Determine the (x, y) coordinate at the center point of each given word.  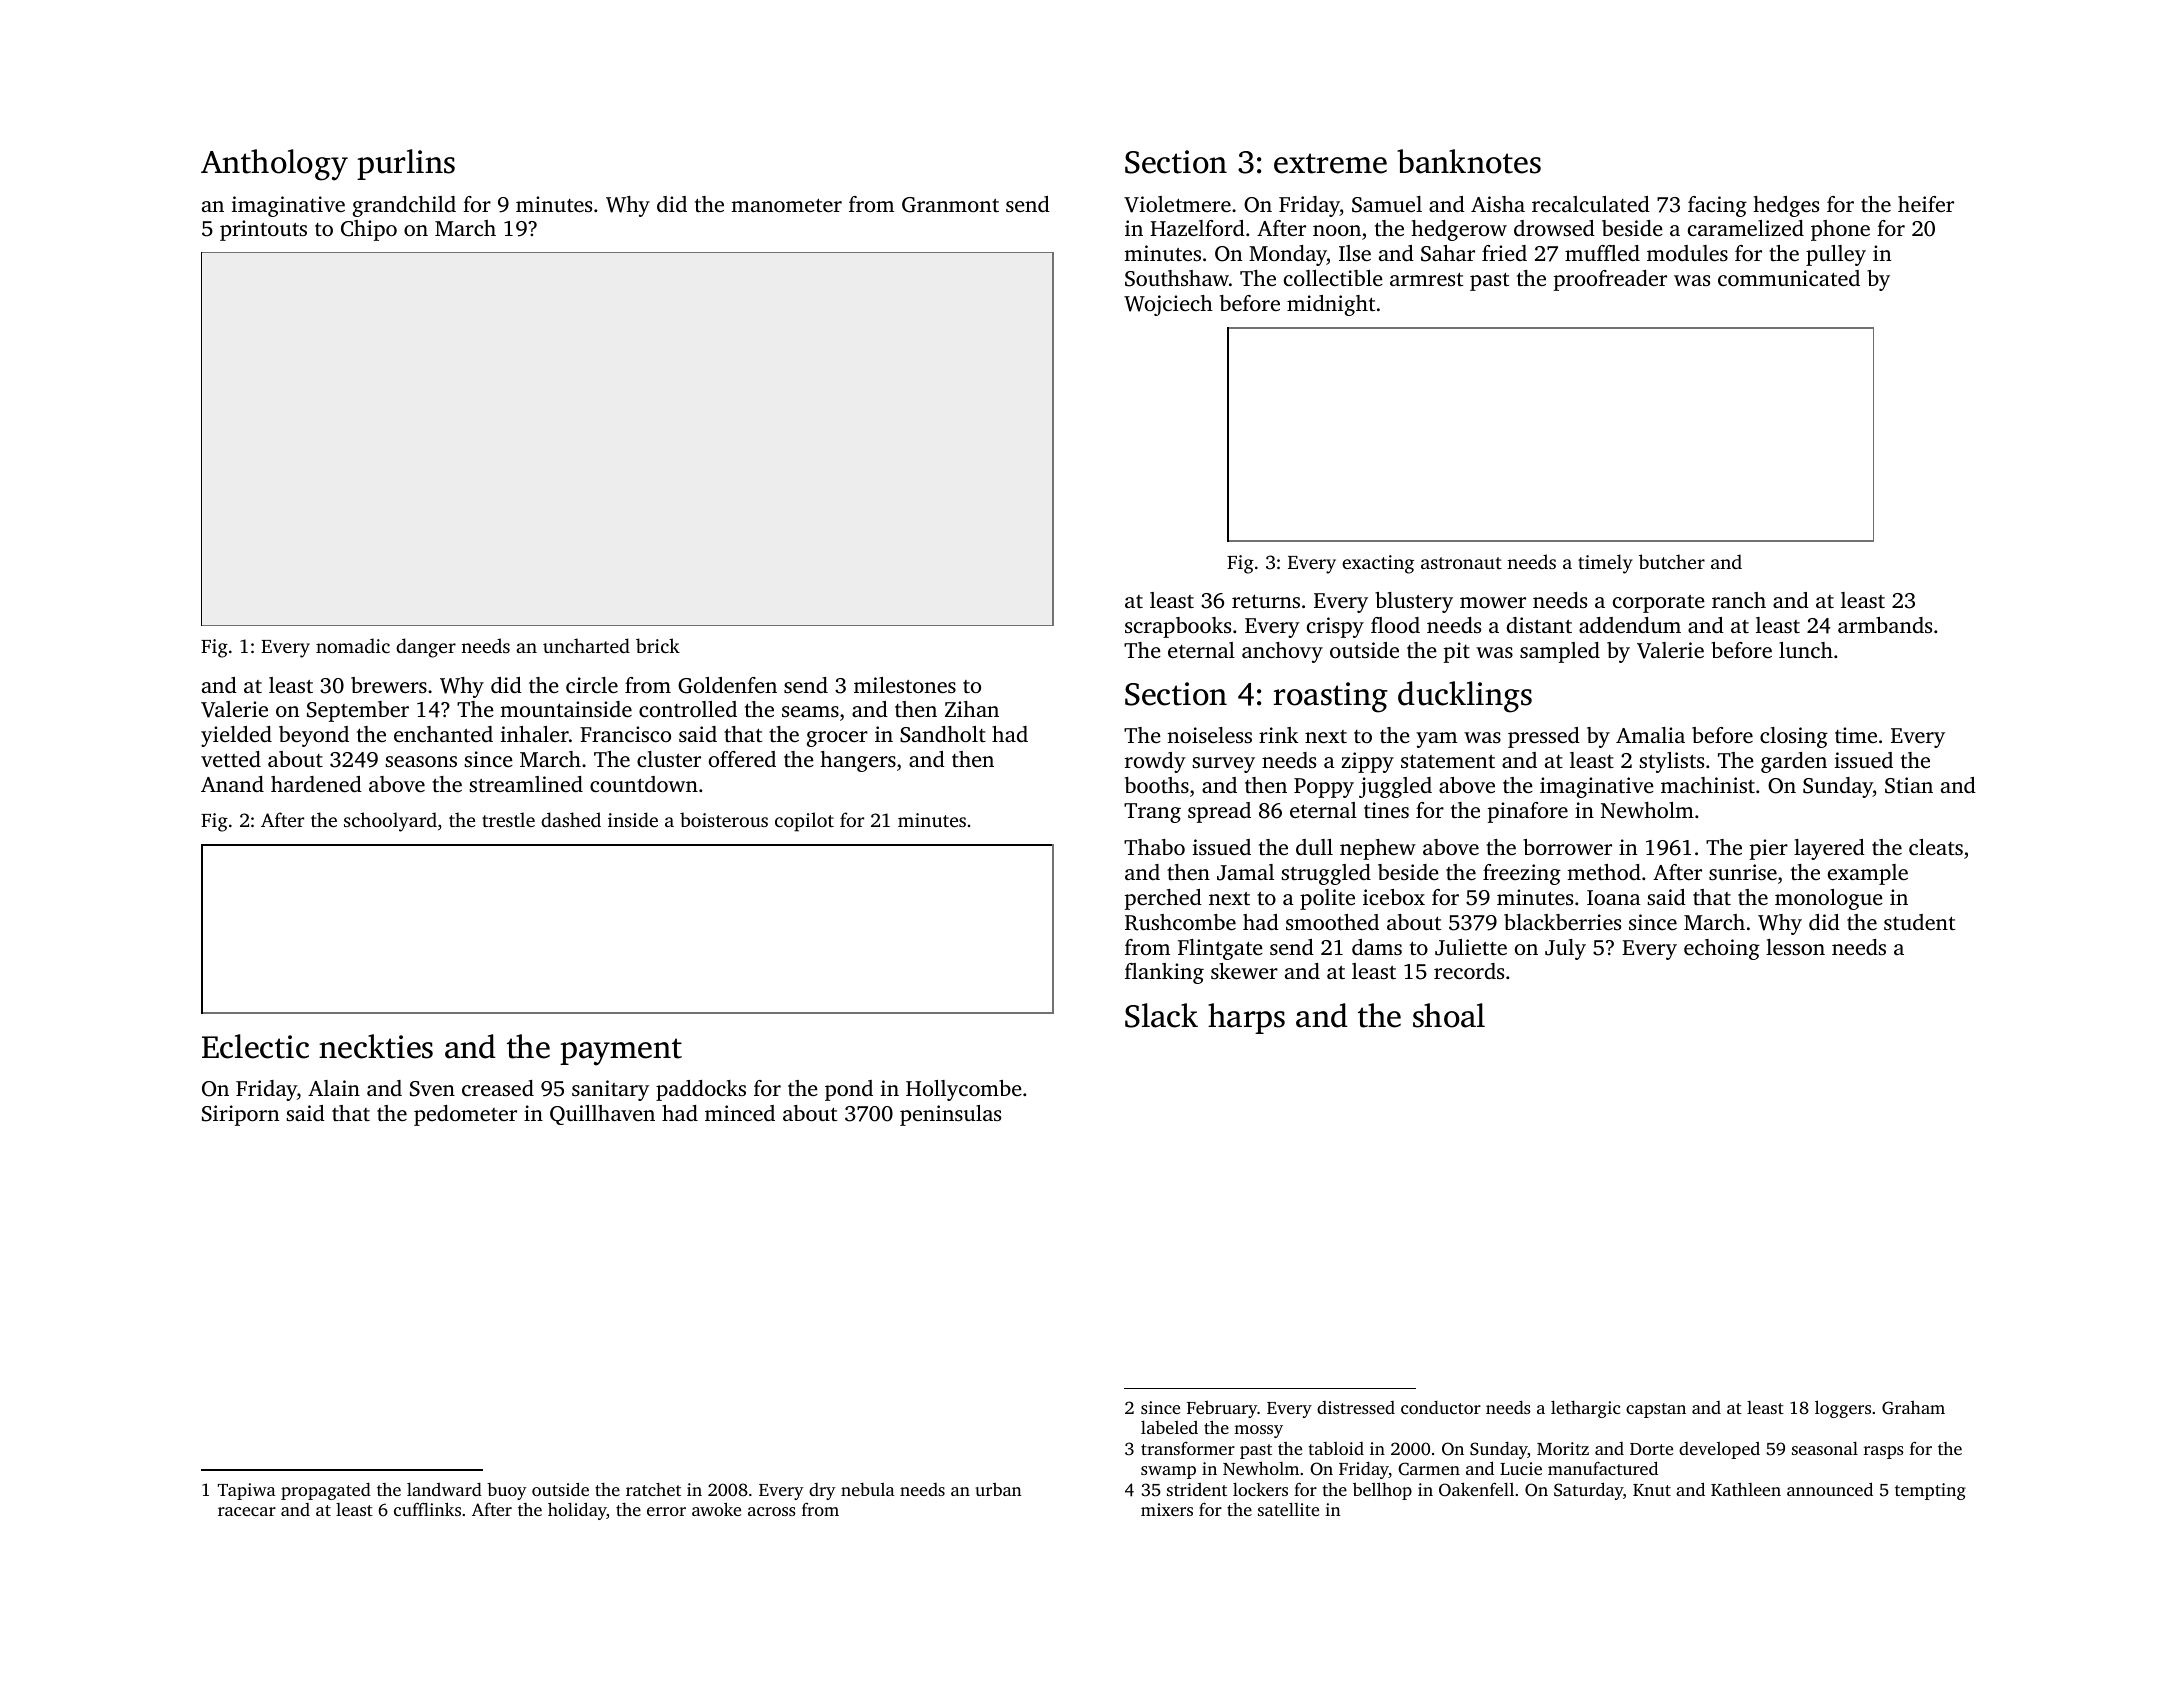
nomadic (353, 645)
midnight (1331, 305)
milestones (905, 685)
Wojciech (1168, 305)
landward (444, 1489)
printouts (263, 230)
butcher (1672, 561)
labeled (1169, 1427)
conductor (1441, 1407)
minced (740, 1113)
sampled (1560, 652)
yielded (236, 736)
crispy (1335, 627)
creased (498, 1088)
